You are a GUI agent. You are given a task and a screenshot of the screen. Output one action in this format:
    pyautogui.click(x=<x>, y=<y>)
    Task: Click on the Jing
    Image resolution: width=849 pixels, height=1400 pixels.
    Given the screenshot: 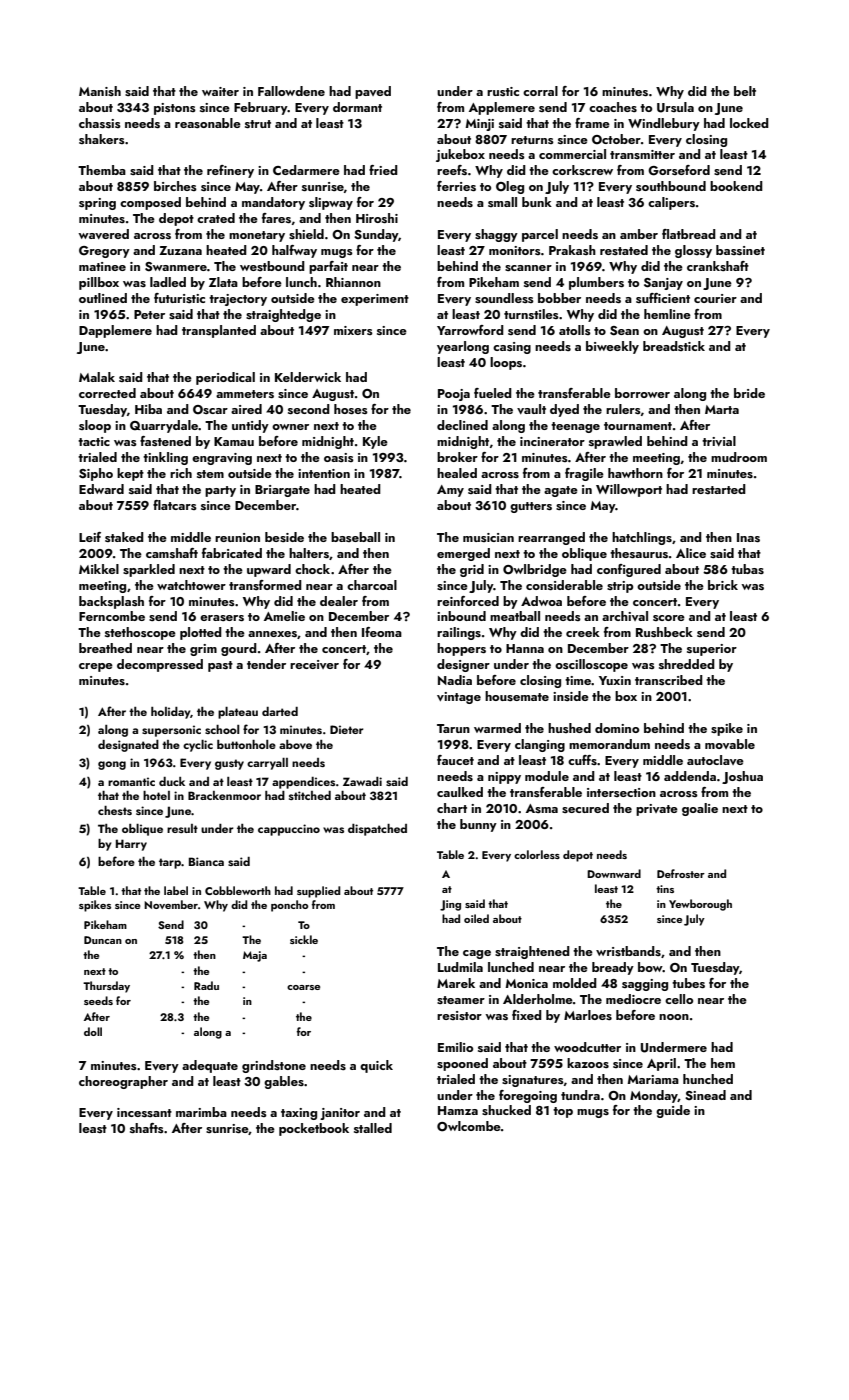 What is the action you would take?
    pyautogui.click(x=450, y=905)
